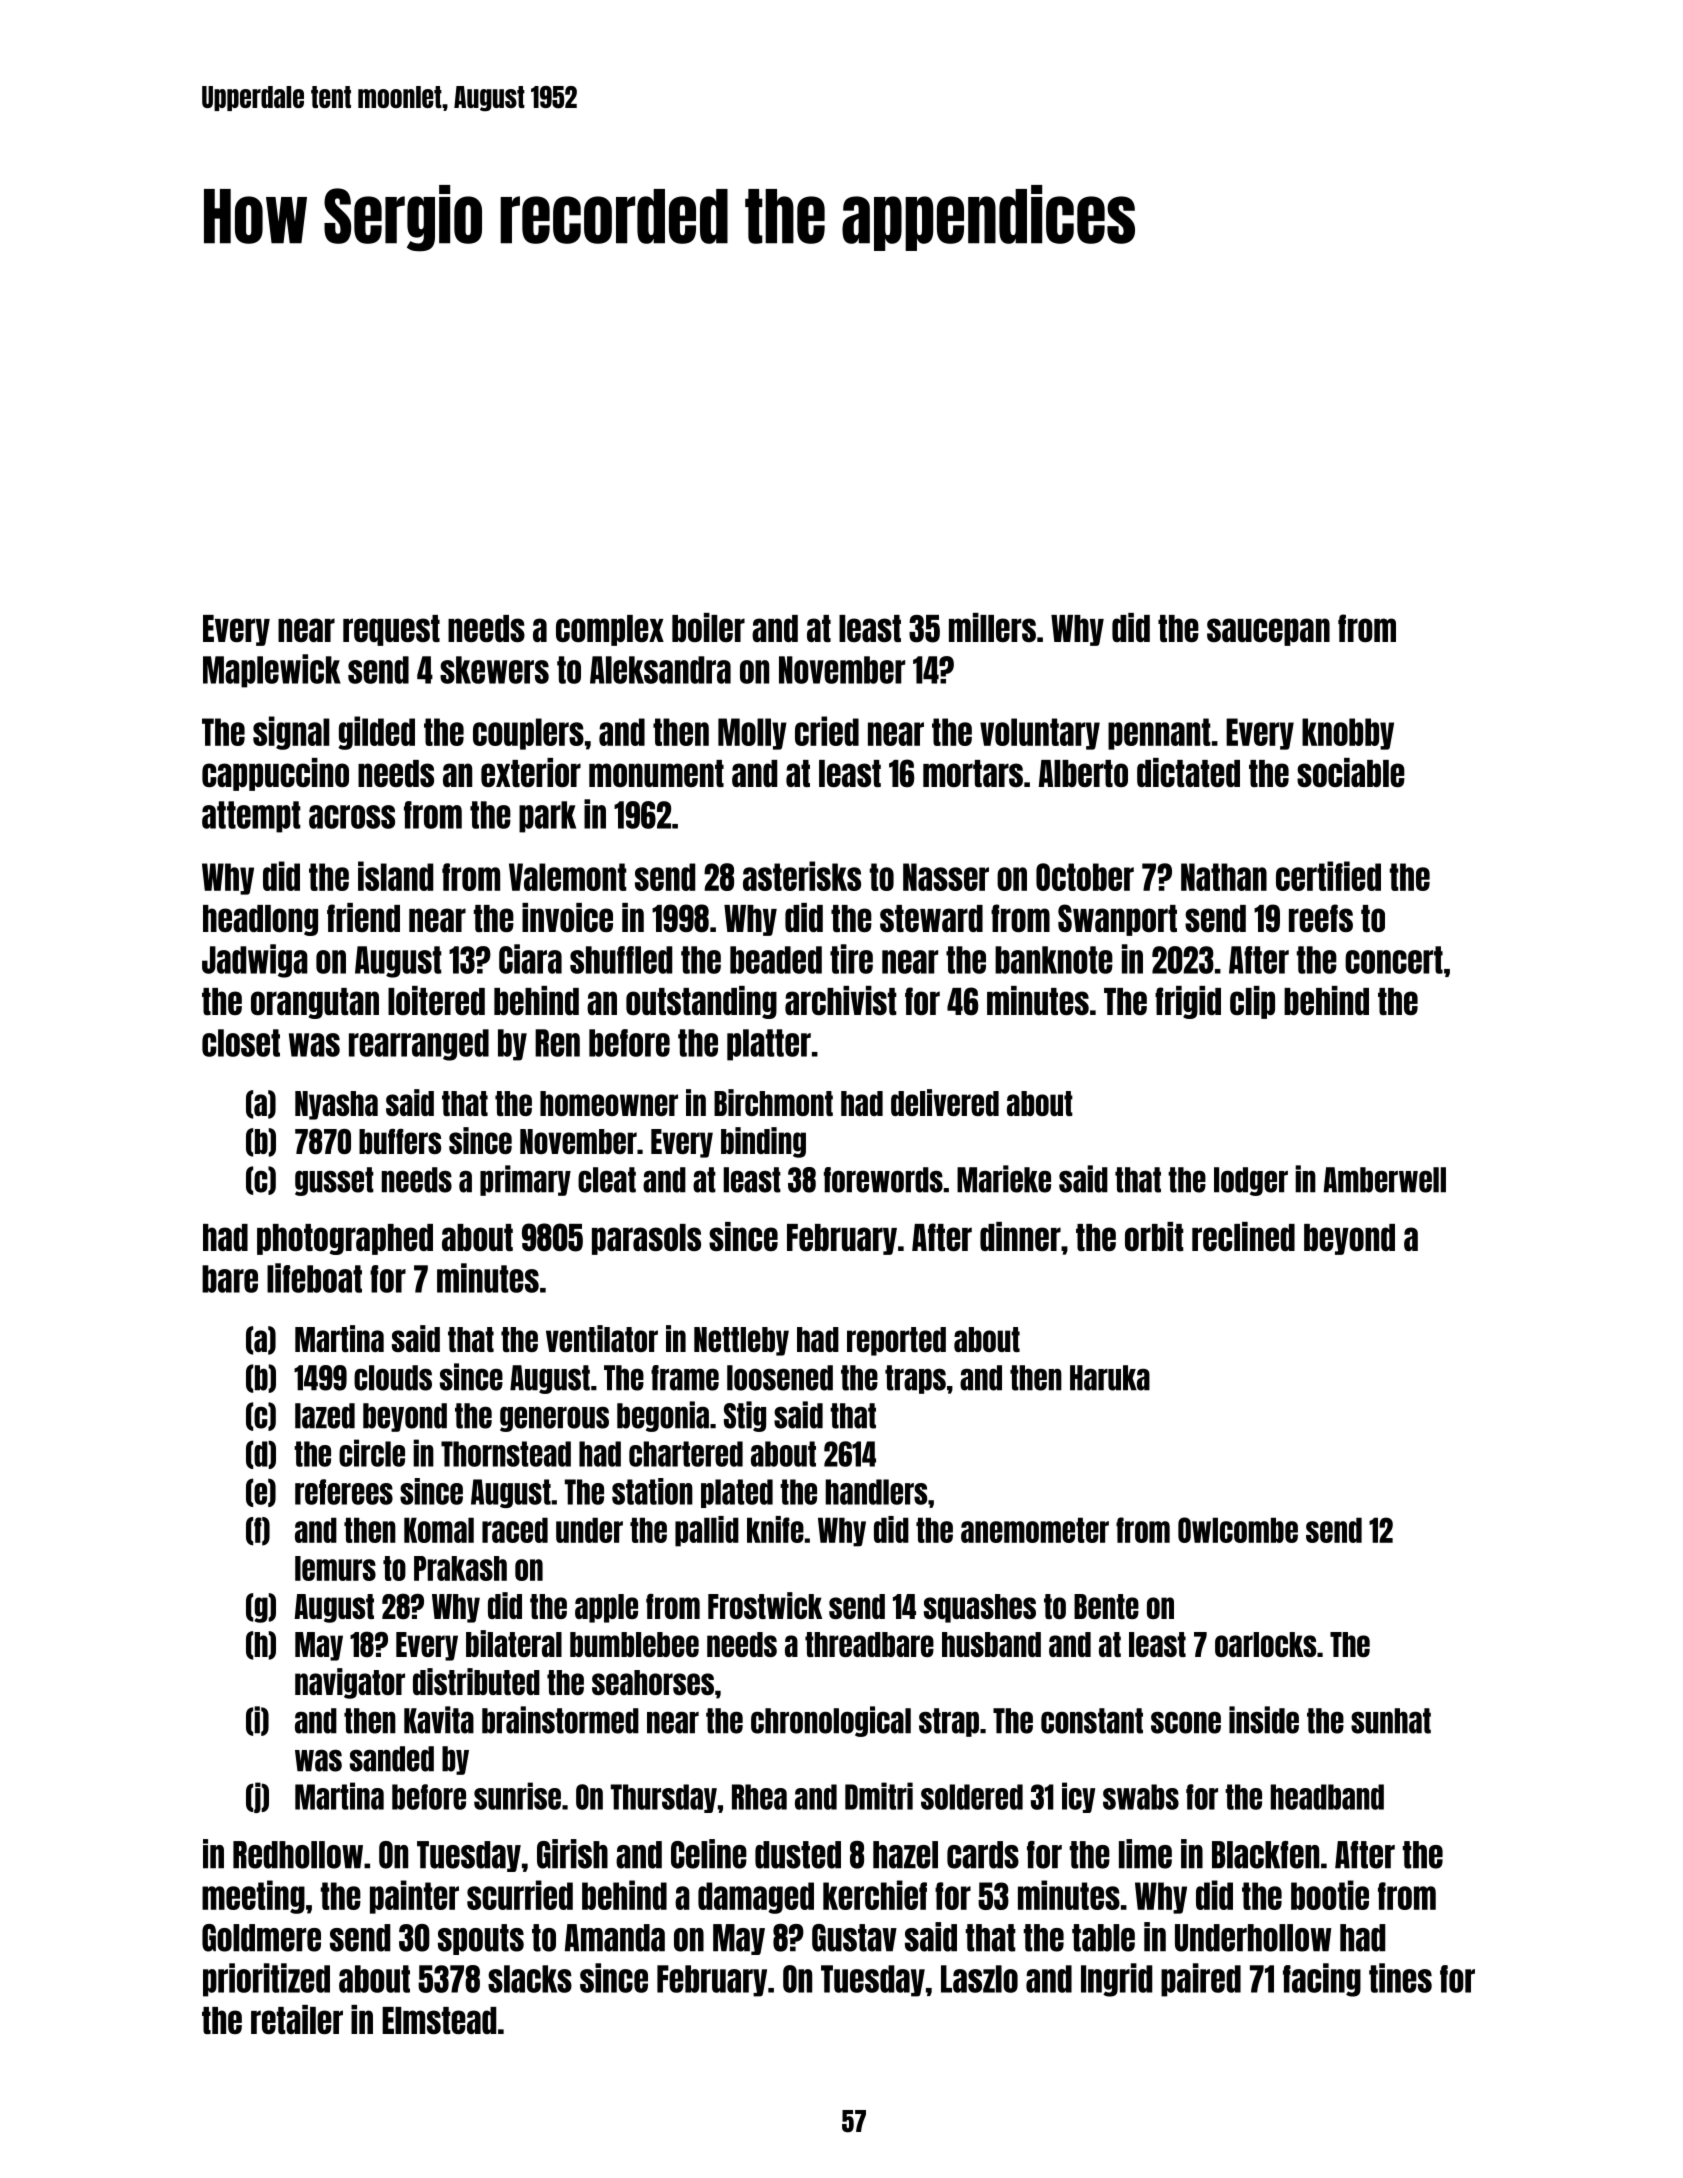 Image resolution: width=1683 pixels, height=2178 pixels. What do you see at coordinates (334, 1181) in the screenshot?
I see `gusset` at bounding box center [334, 1181].
